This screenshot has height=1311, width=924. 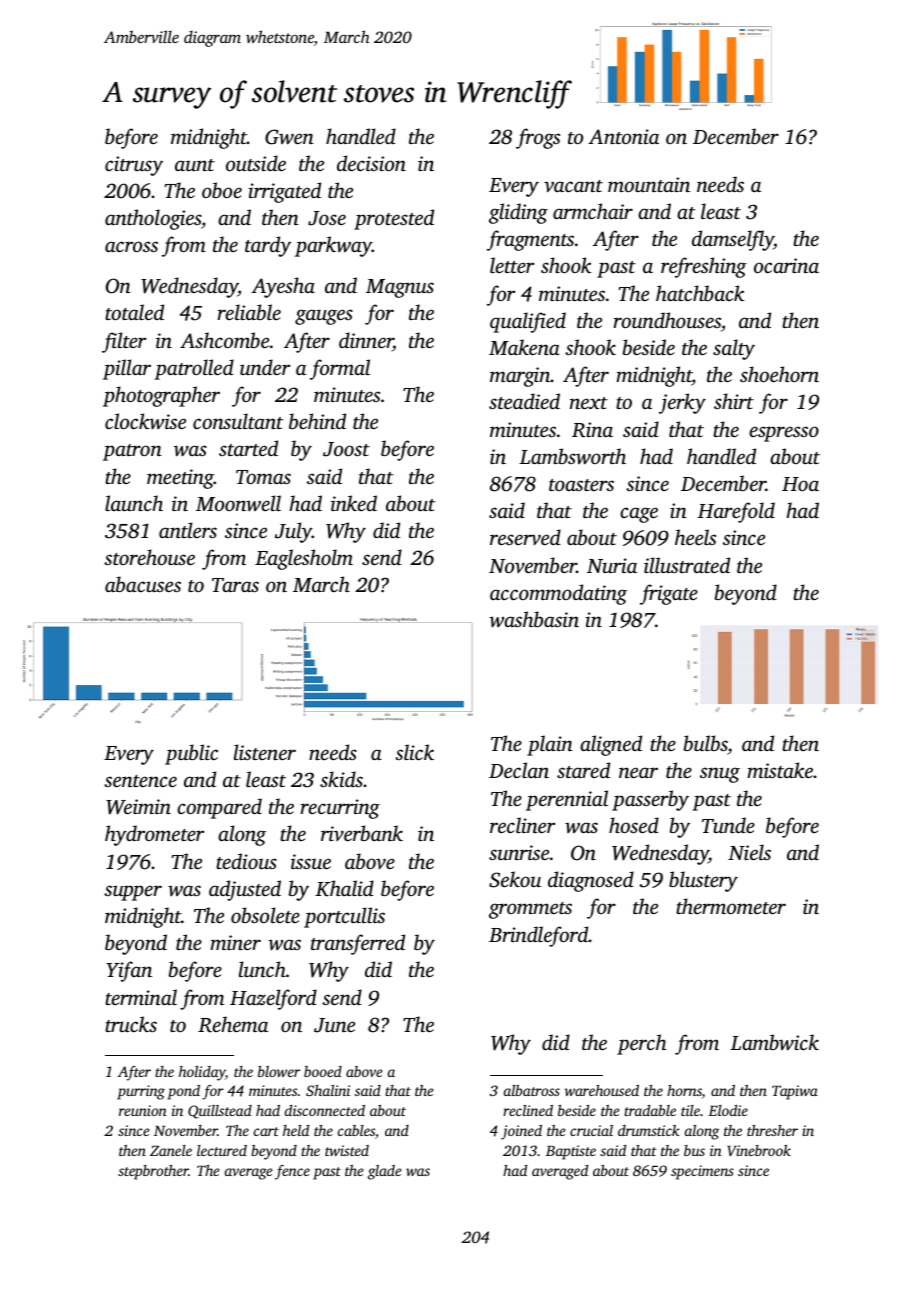 What do you see at coordinates (194, 369) in the screenshot?
I see `patrolled` at bounding box center [194, 369].
